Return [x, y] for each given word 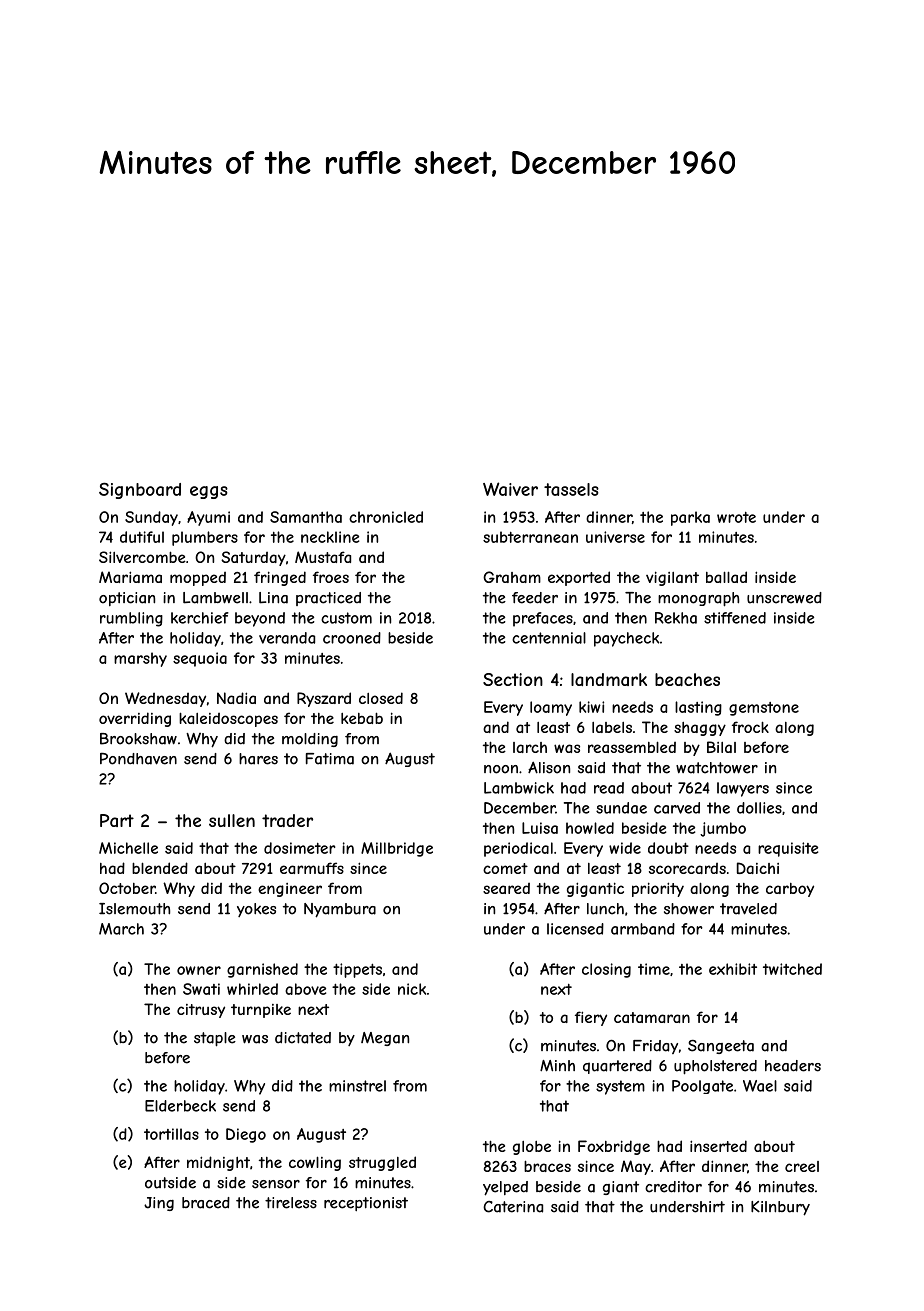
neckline [330, 537]
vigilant [672, 578]
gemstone [764, 709]
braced [206, 1203]
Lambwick [519, 788]
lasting [698, 708]
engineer [290, 890]
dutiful [142, 537]
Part [117, 820]
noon [501, 769]
